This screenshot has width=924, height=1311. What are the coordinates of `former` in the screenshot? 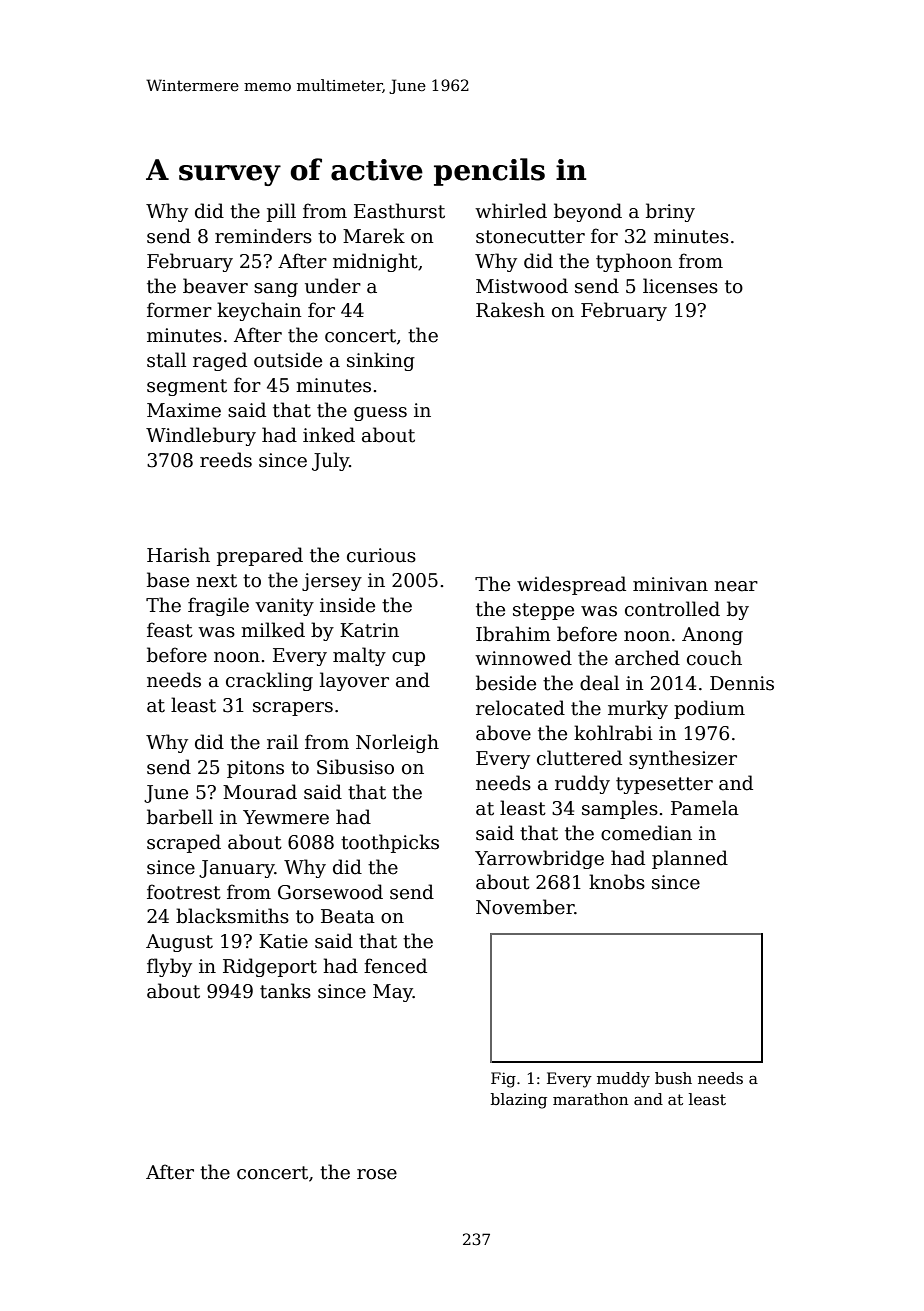 It's located at (179, 310).
